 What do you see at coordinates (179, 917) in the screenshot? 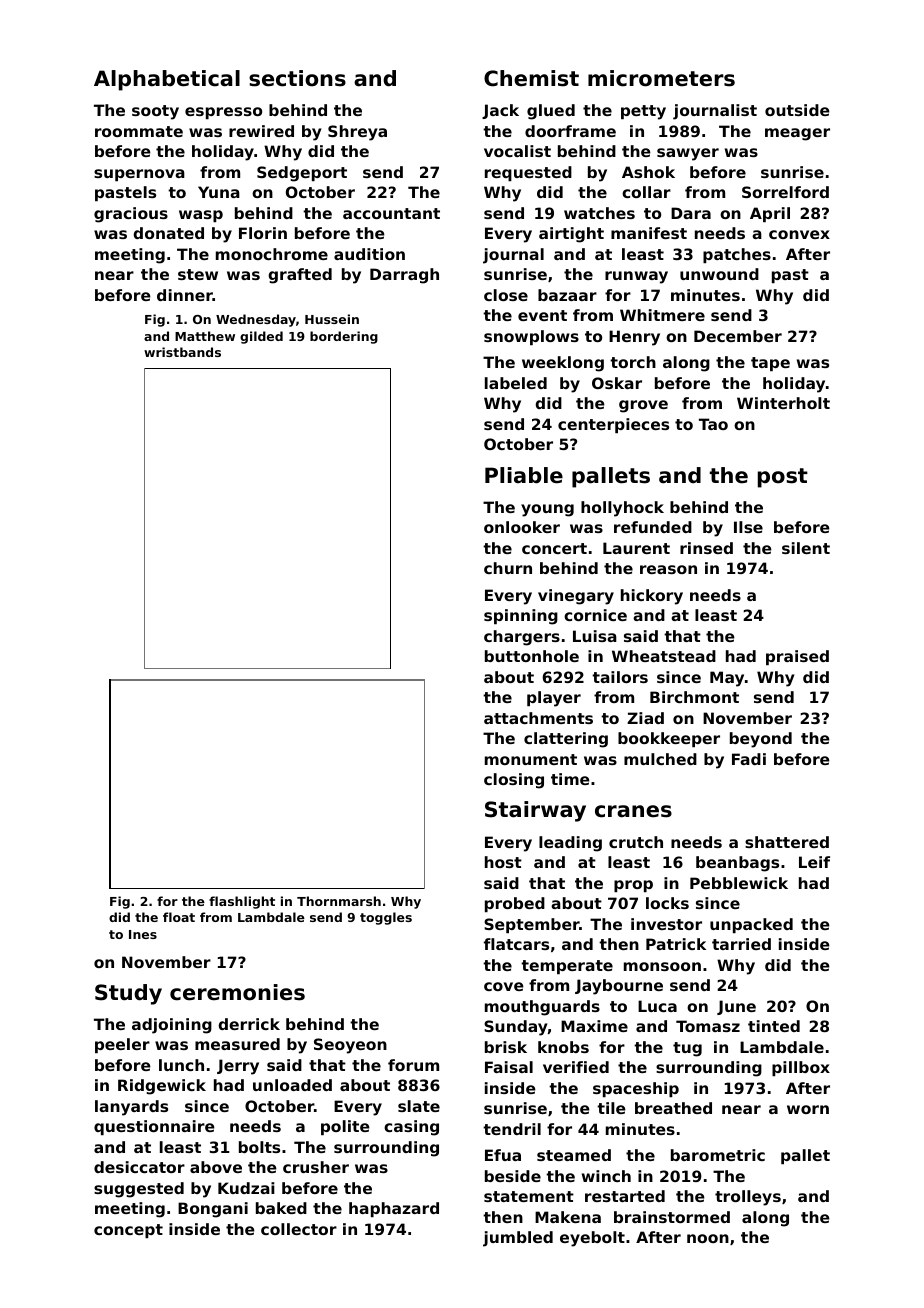
I see `float` at bounding box center [179, 917].
